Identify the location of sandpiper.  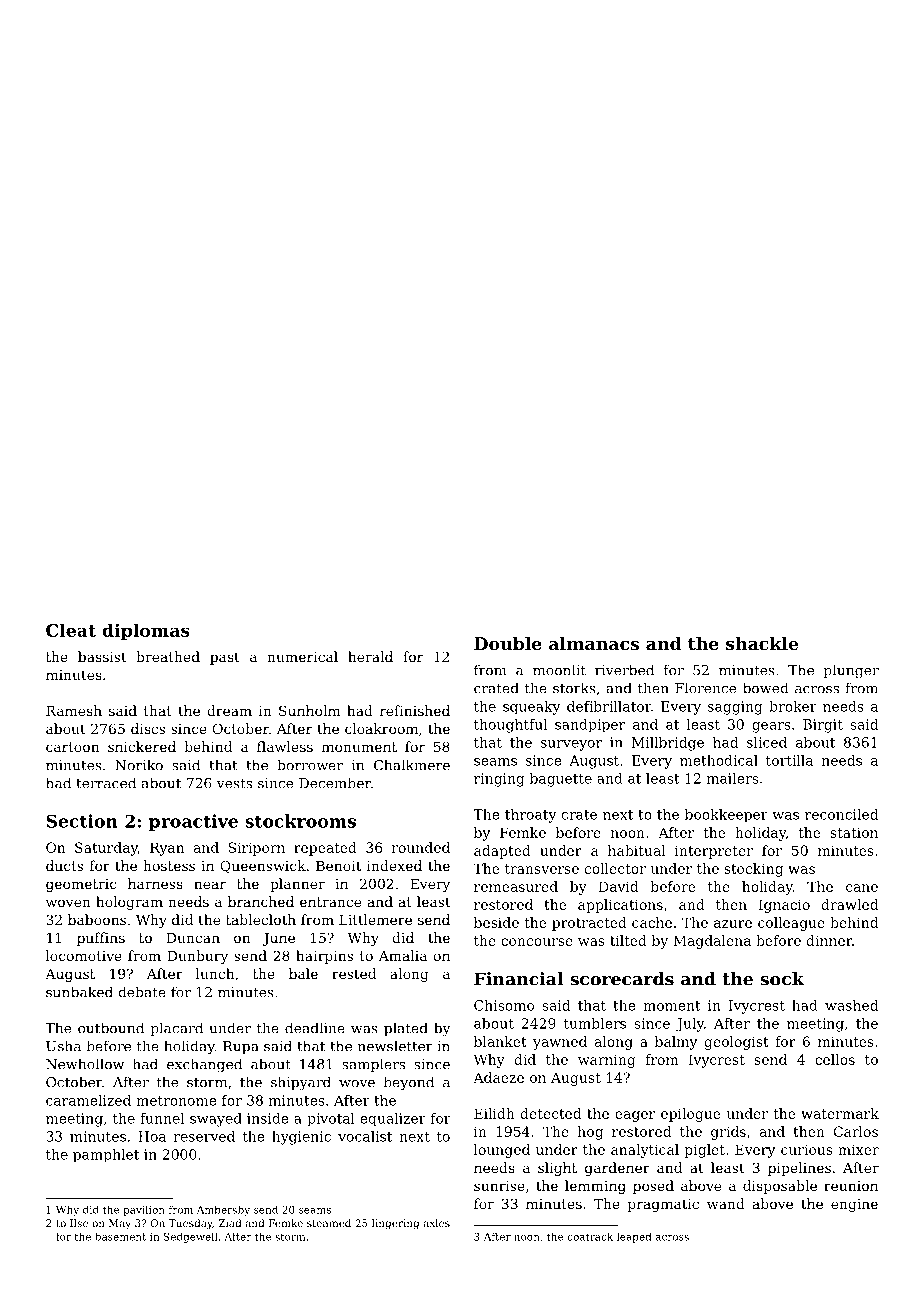
(590, 725).
